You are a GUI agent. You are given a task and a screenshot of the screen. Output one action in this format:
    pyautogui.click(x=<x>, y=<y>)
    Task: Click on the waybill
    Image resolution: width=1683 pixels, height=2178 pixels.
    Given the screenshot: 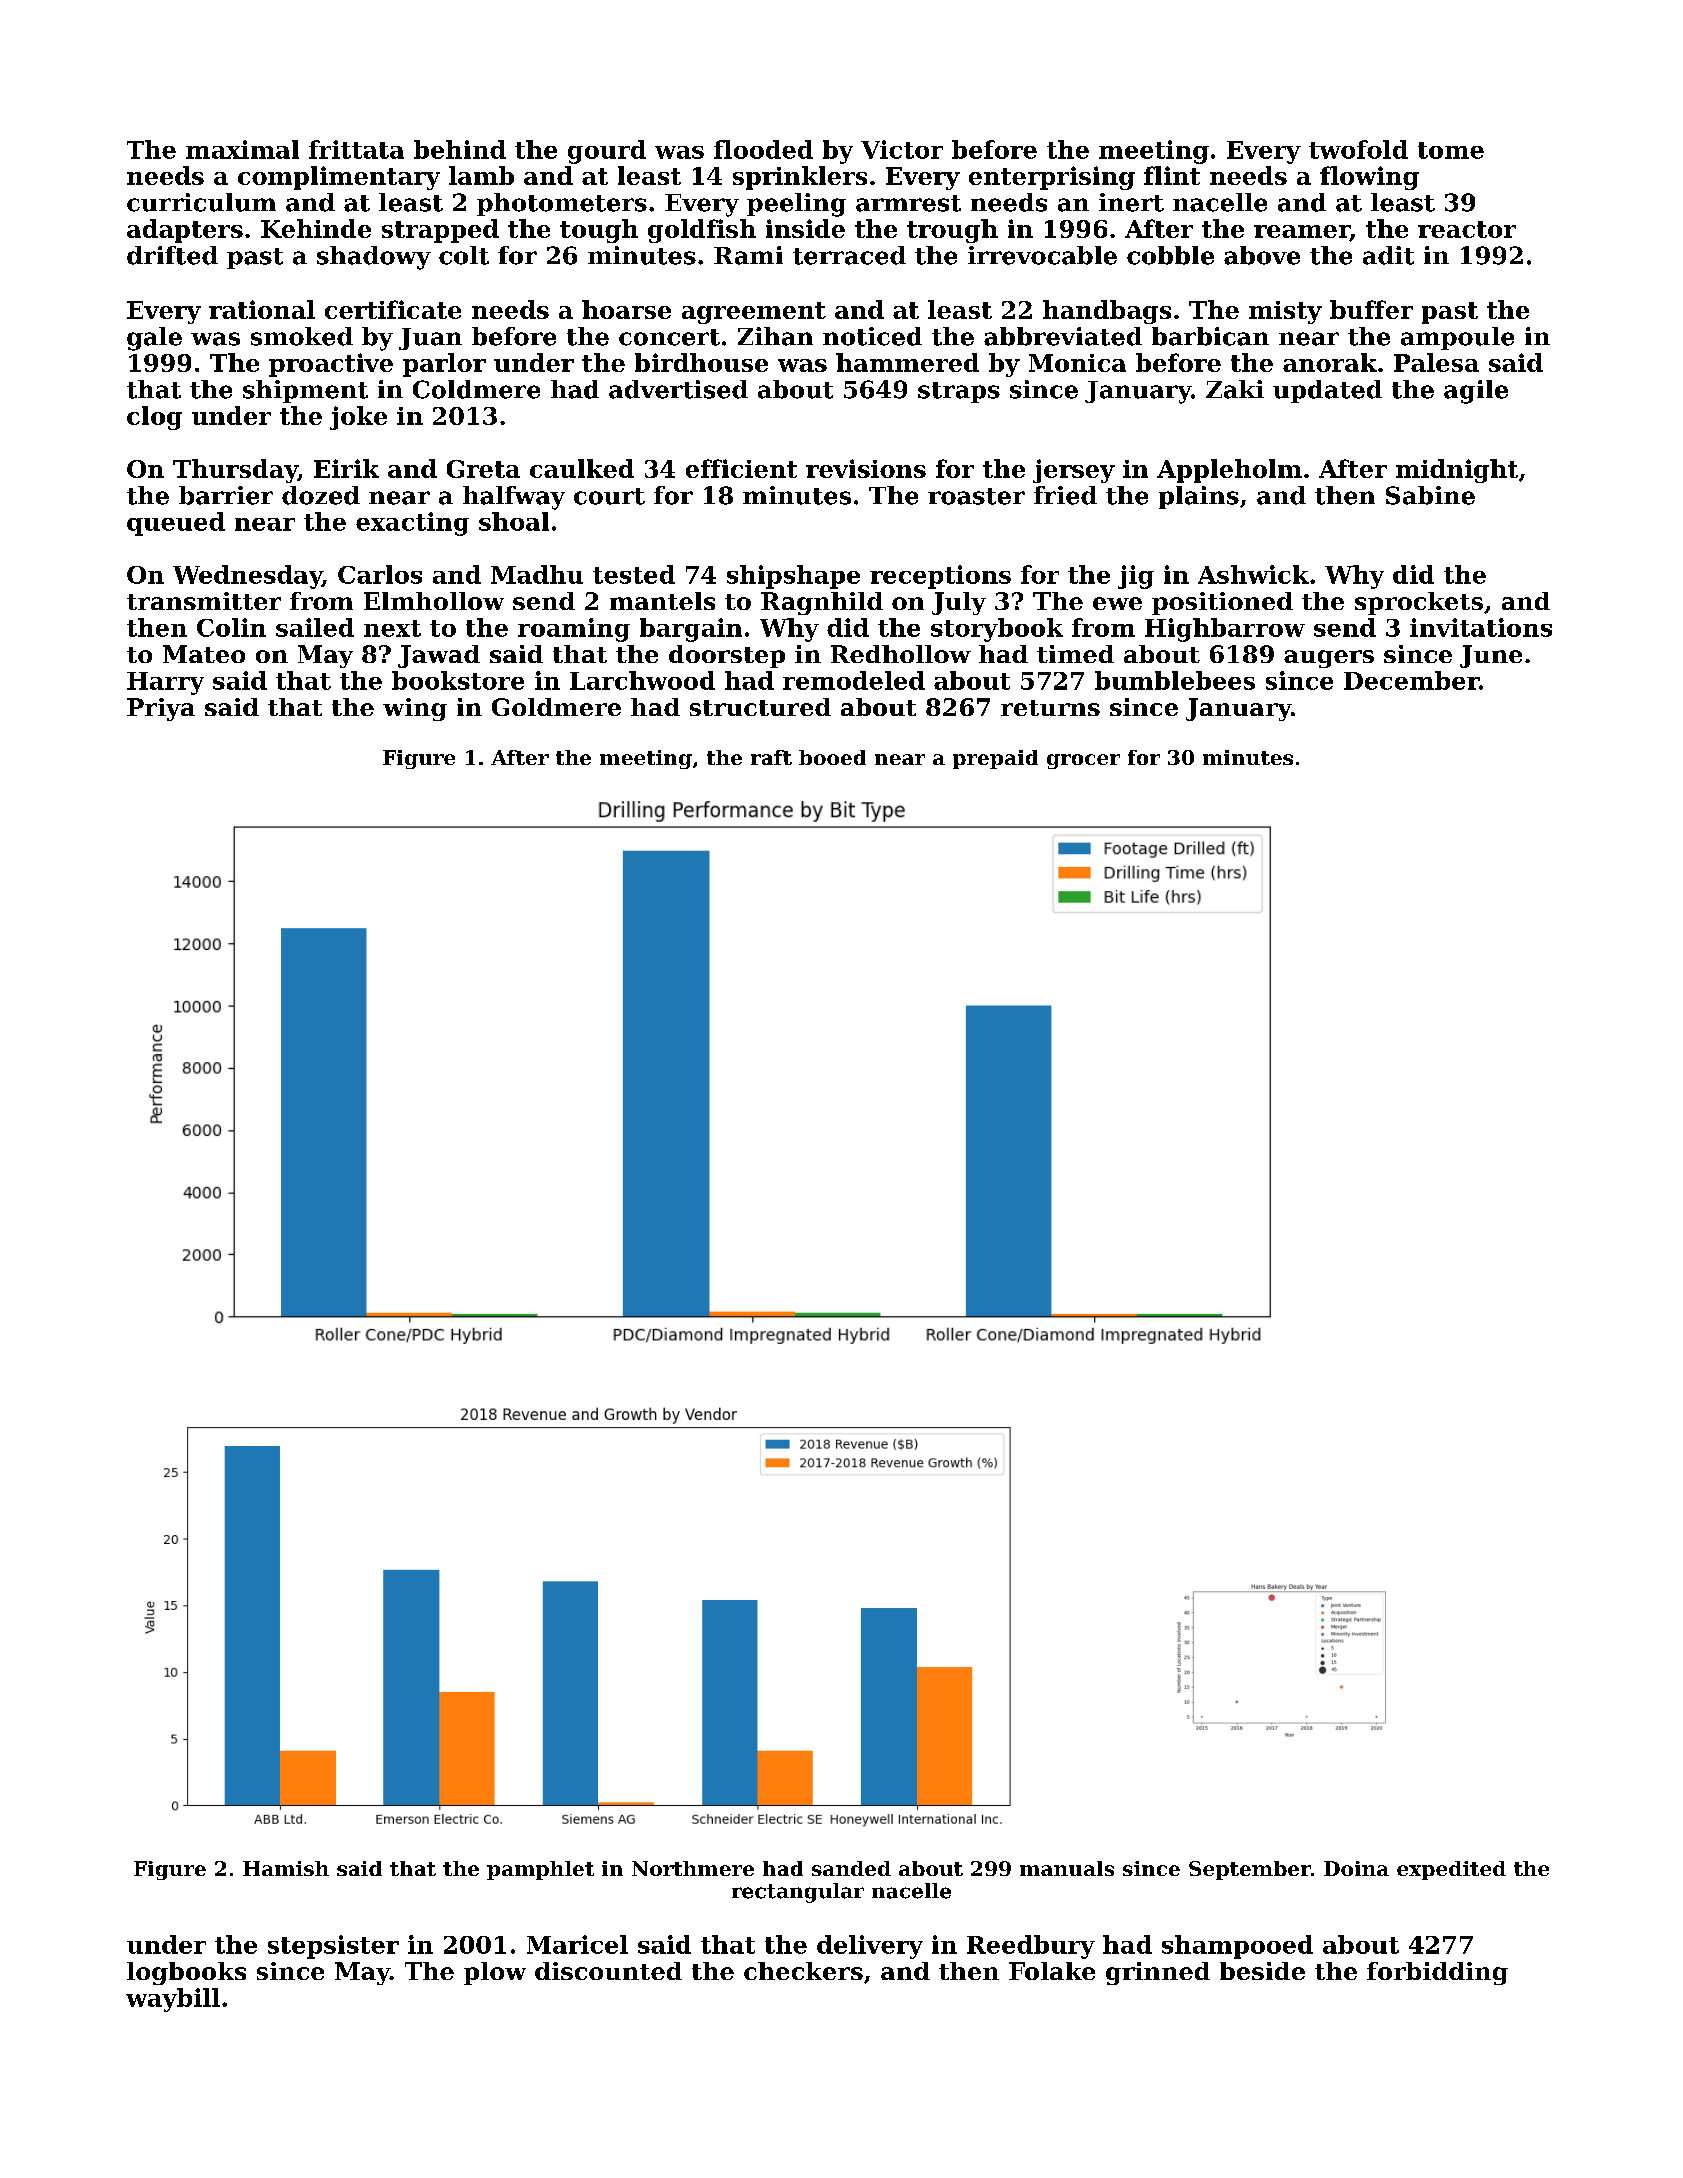 What is the action you would take?
    pyautogui.click(x=173, y=2000)
